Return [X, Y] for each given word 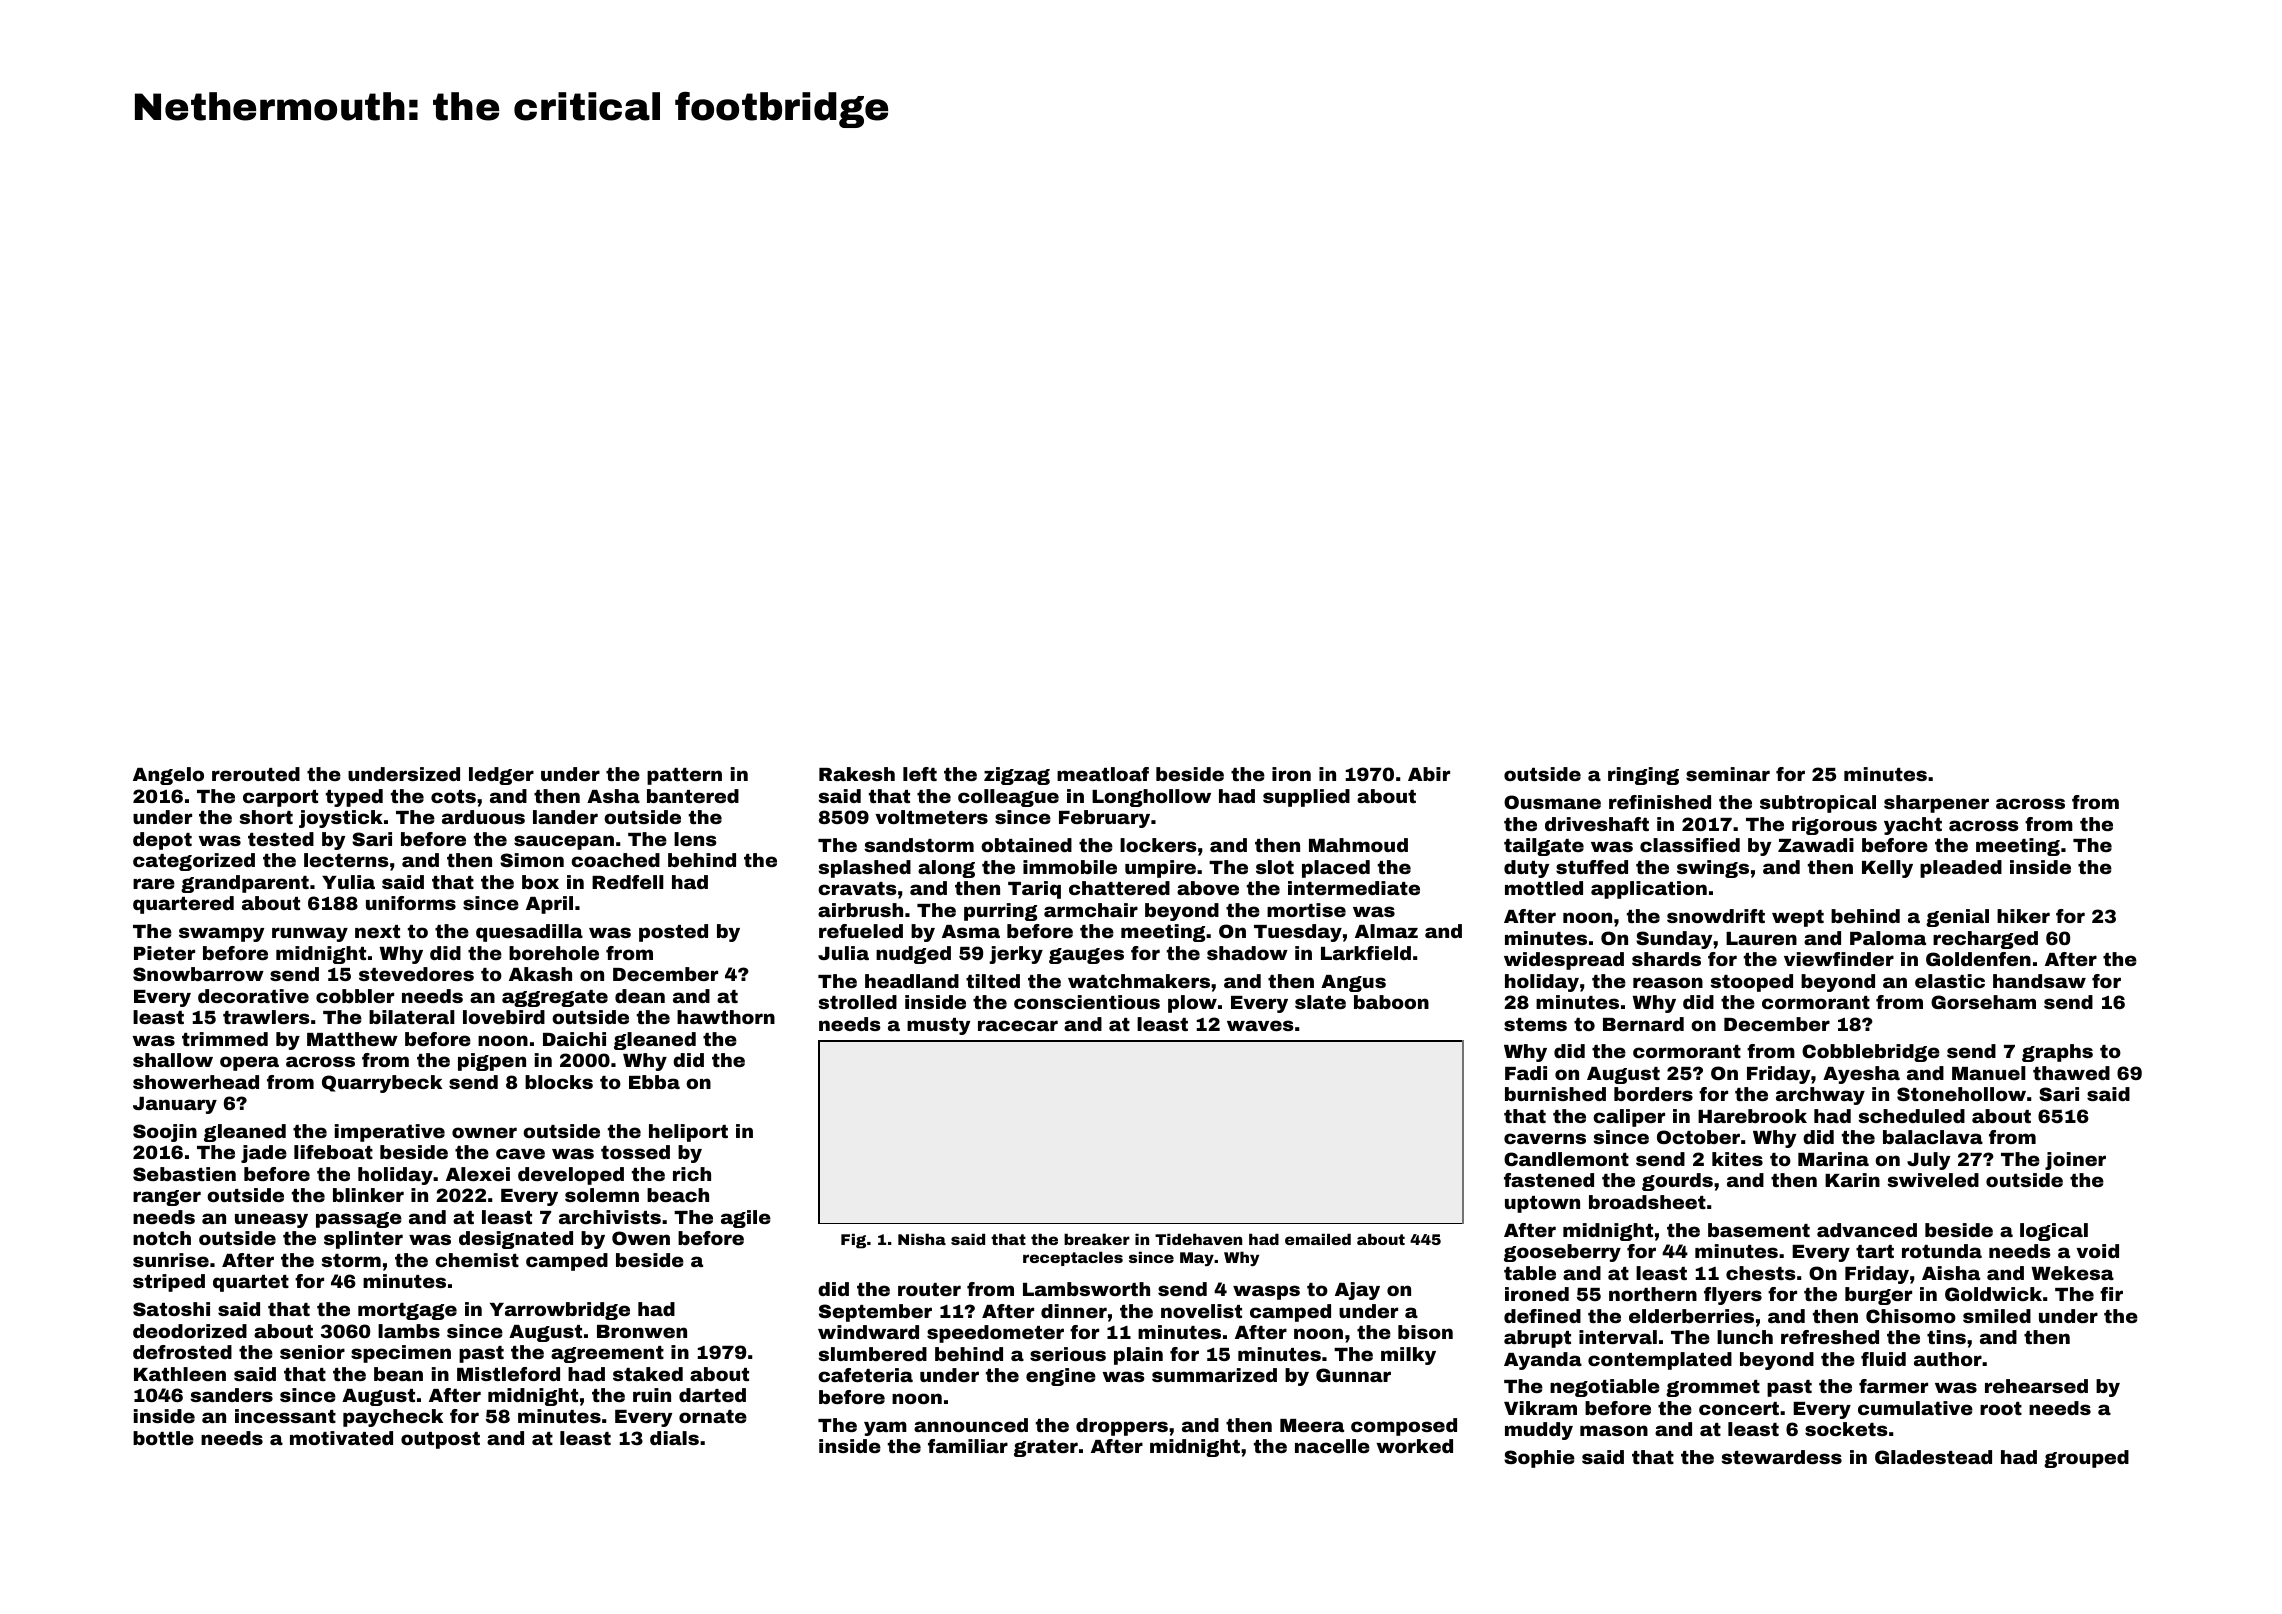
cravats [857, 888]
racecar [1018, 1025]
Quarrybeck [382, 1084]
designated [516, 1240]
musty [938, 1026]
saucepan [564, 842]
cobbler [355, 996]
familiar [968, 1446]
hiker [2023, 916]
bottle [163, 1438]
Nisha [922, 1239]
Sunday [1674, 940]
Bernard [1643, 1024]
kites [1737, 1159]
